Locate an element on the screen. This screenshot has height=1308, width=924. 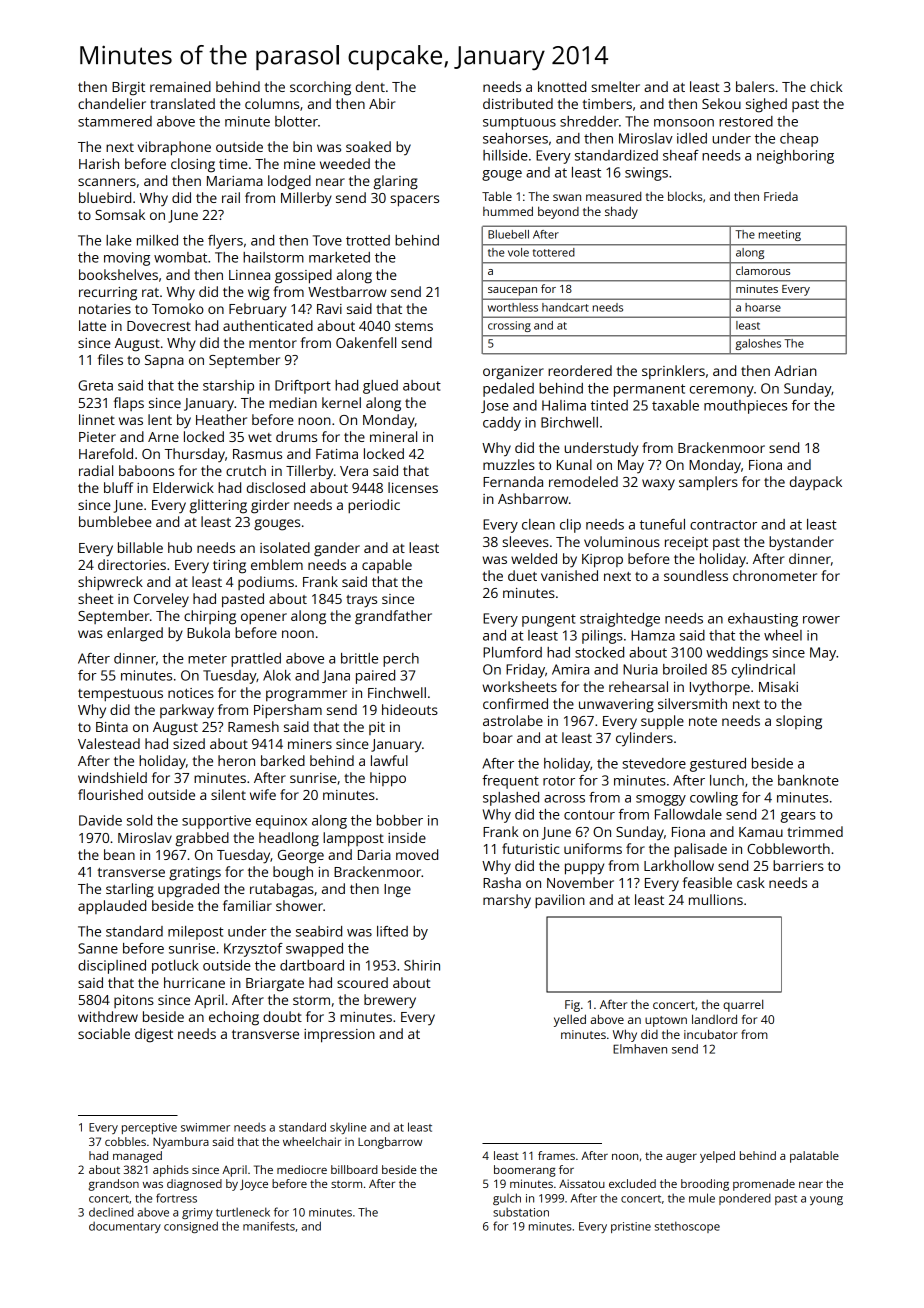
capable is located at coordinates (387, 566).
